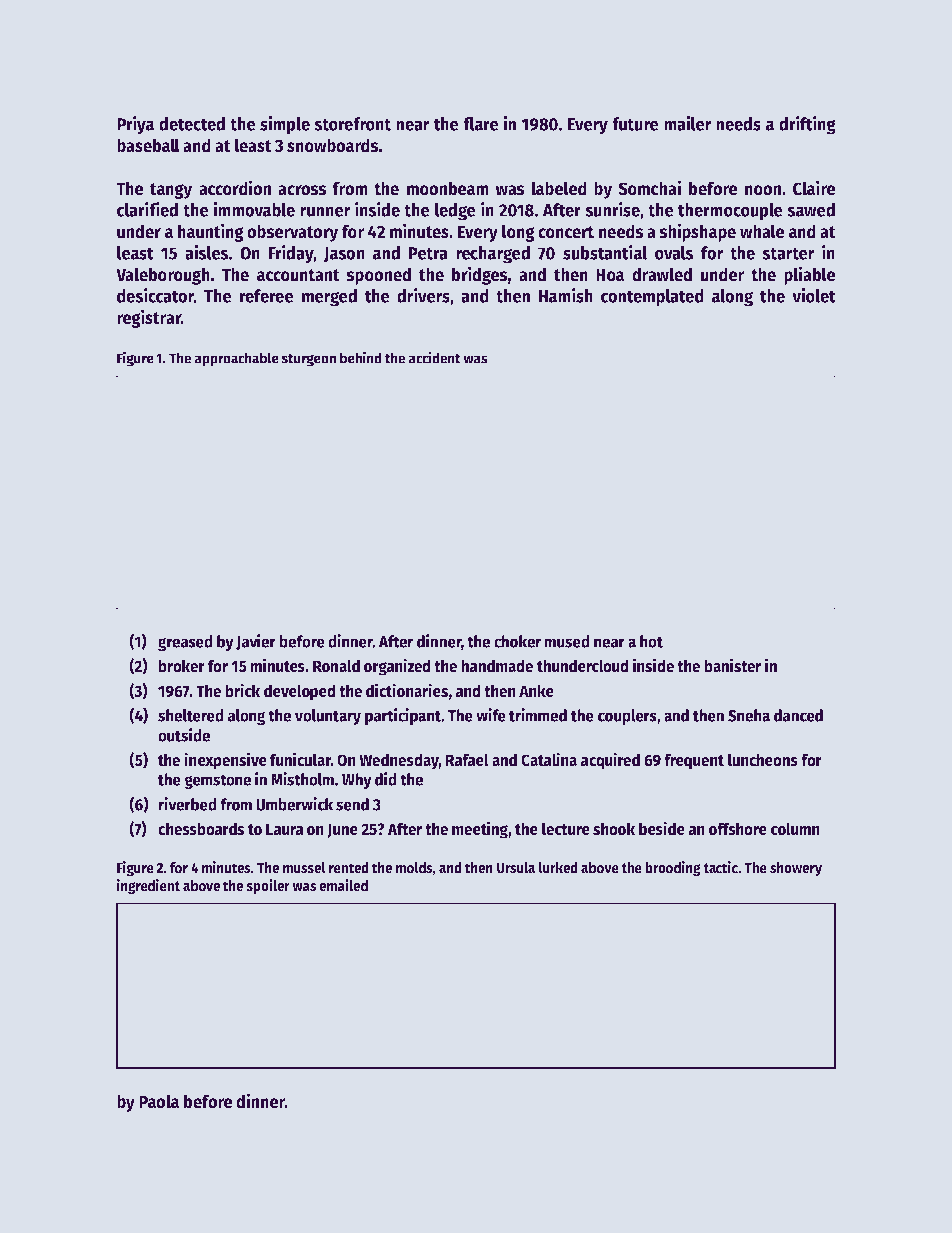 The height and width of the screenshot is (1233, 952). What do you see at coordinates (763, 190) in the screenshot?
I see `noon` at bounding box center [763, 190].
